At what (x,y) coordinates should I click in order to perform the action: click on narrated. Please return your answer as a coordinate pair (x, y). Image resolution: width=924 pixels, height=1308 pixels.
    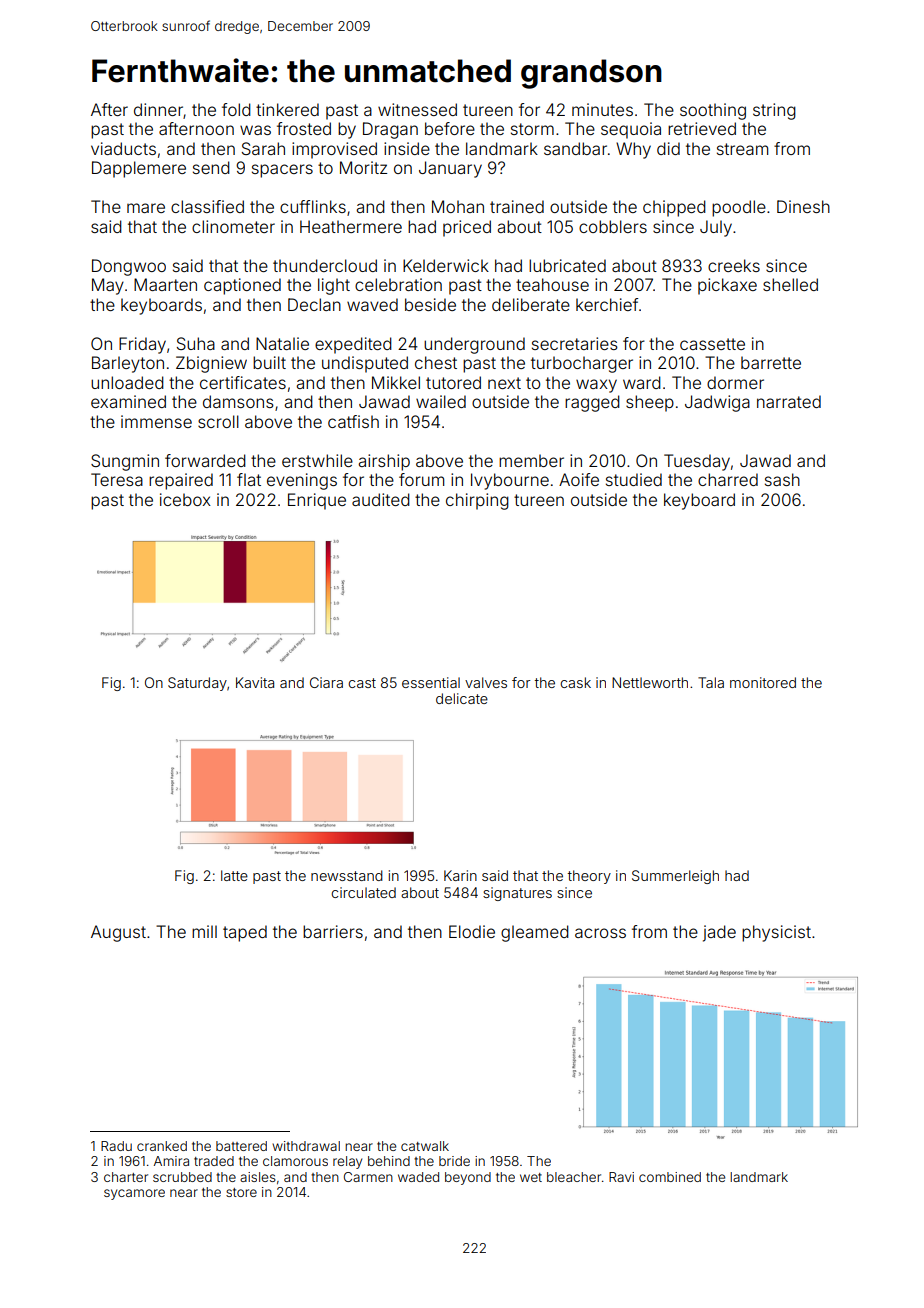
    Looking at the image, I should click on (789, 401).
